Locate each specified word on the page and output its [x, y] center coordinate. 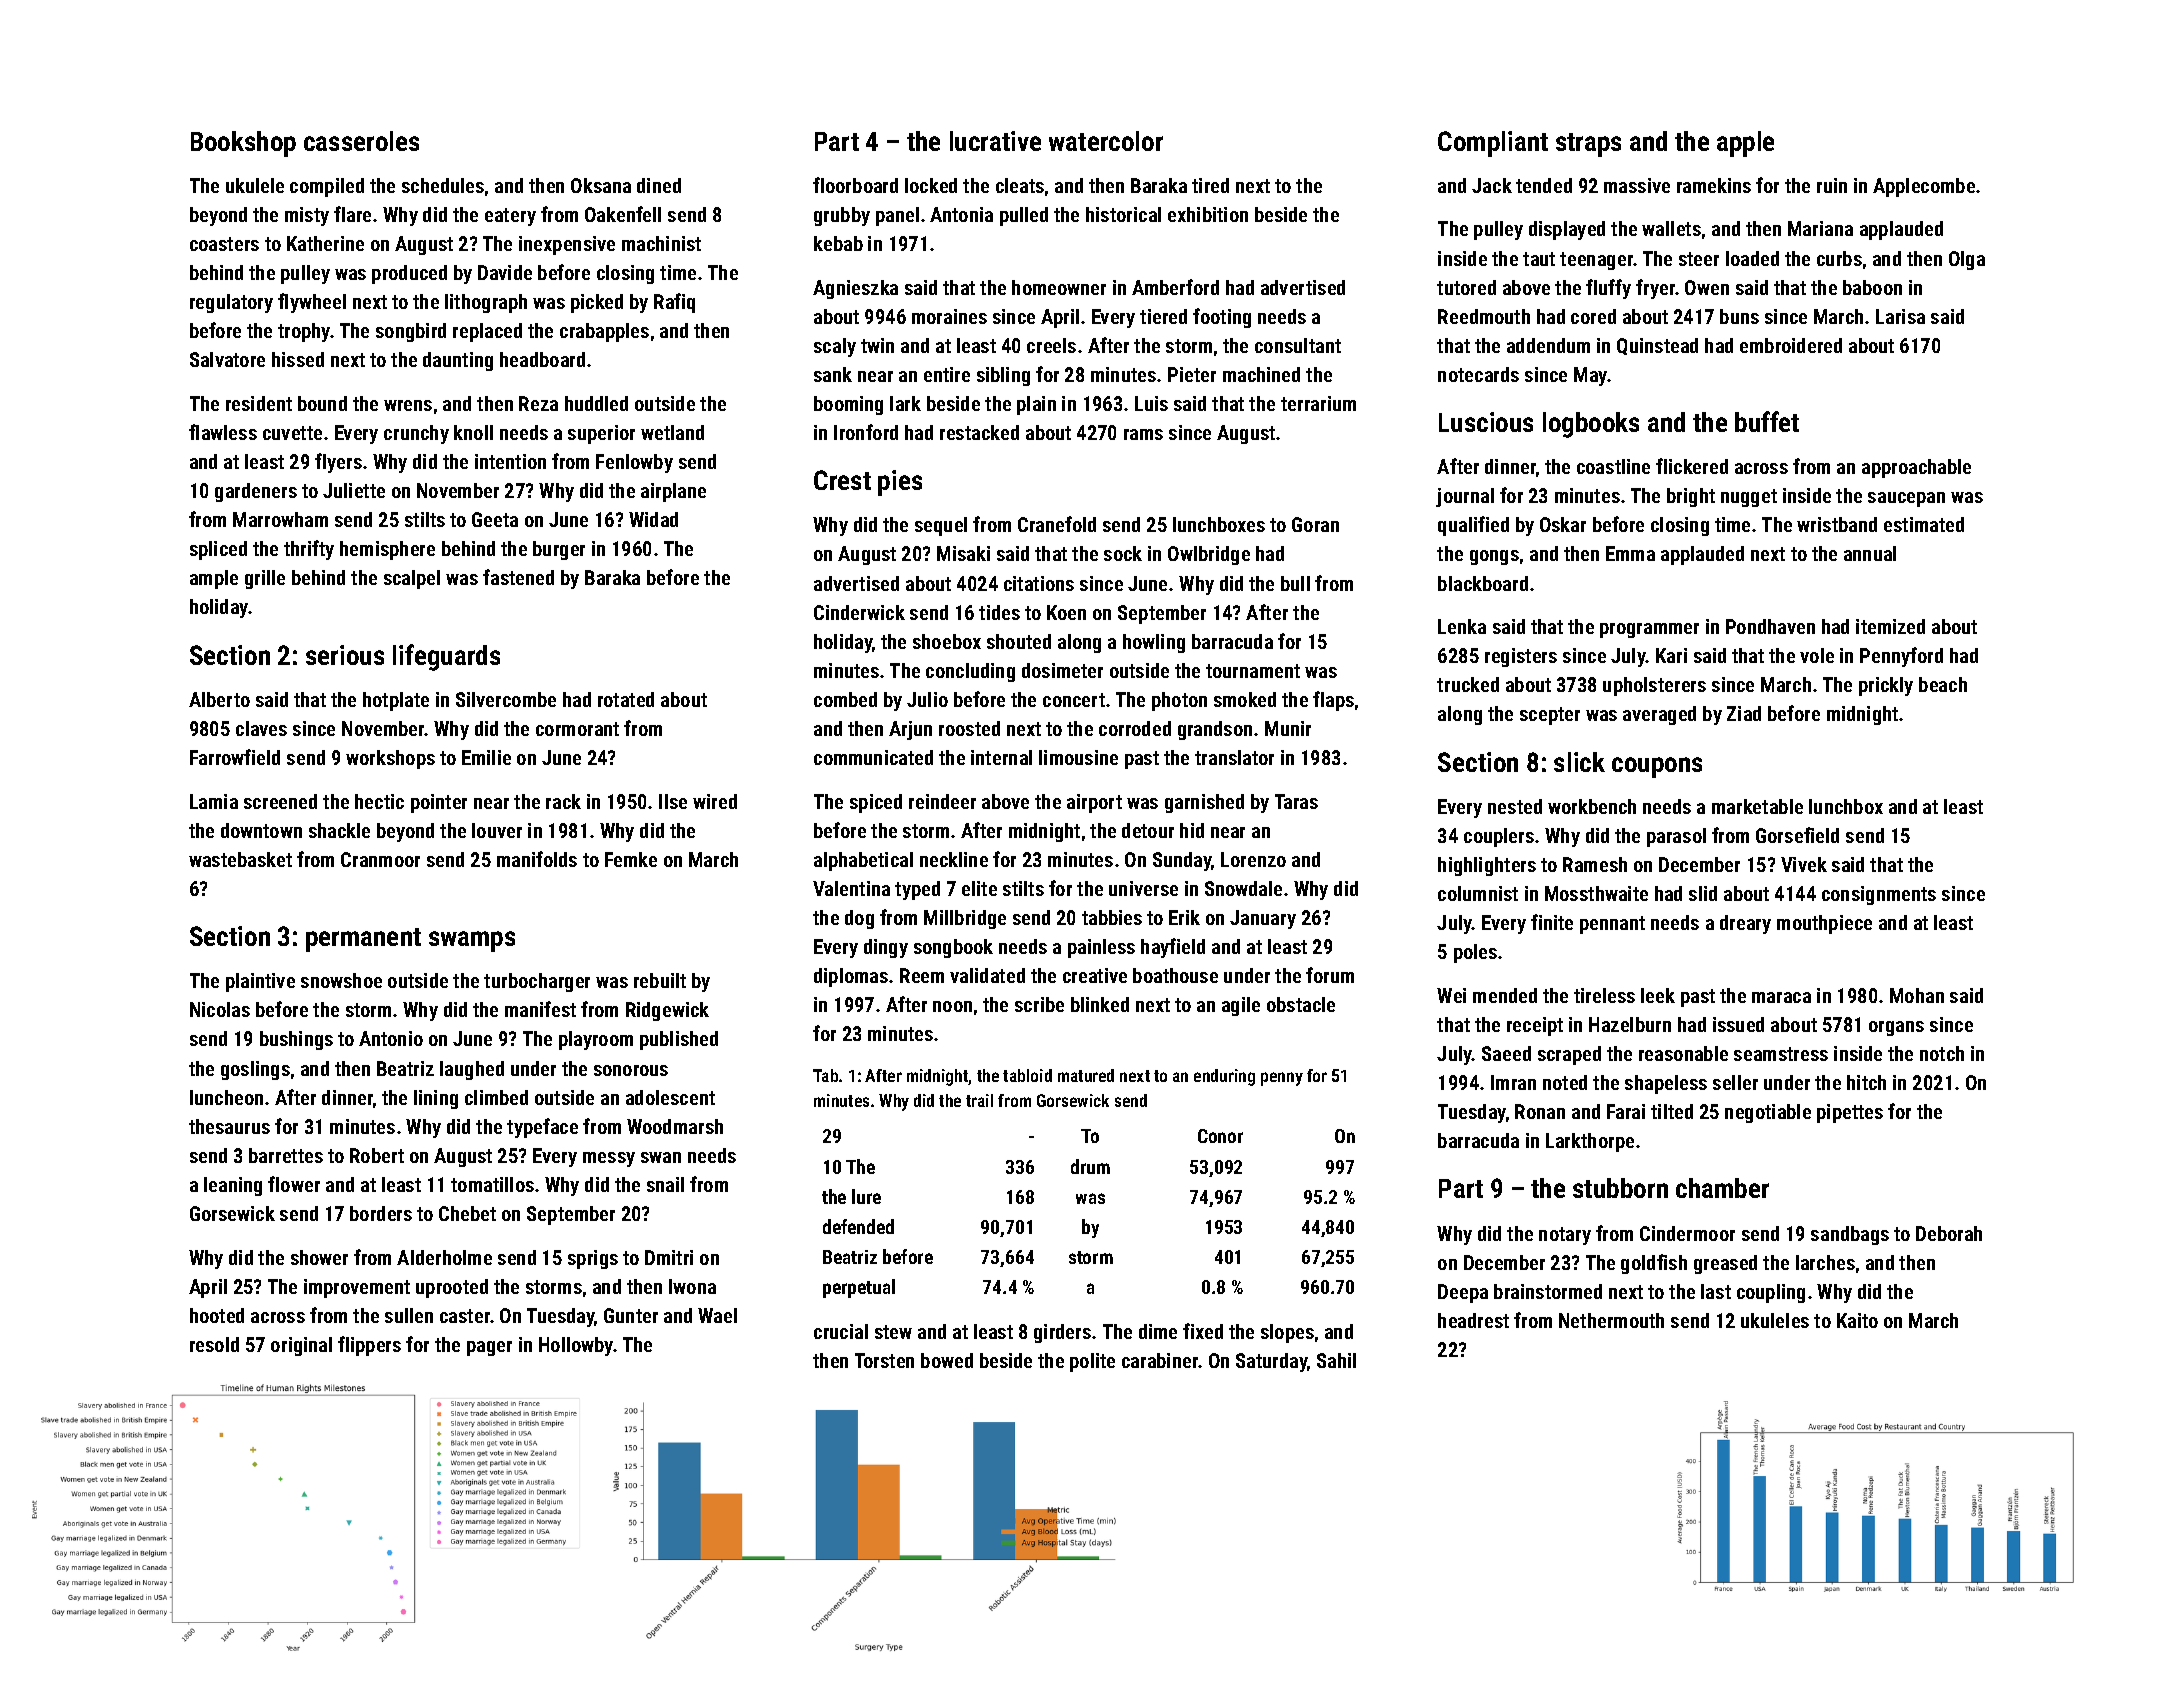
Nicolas [220, 1009]
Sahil [1336, 1360]
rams [1143, 434]
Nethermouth [1611, 1320]
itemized [1890, 626]
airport [1094, 803]
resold [214, 1344]
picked [597, 303]
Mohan [1917, 995]
